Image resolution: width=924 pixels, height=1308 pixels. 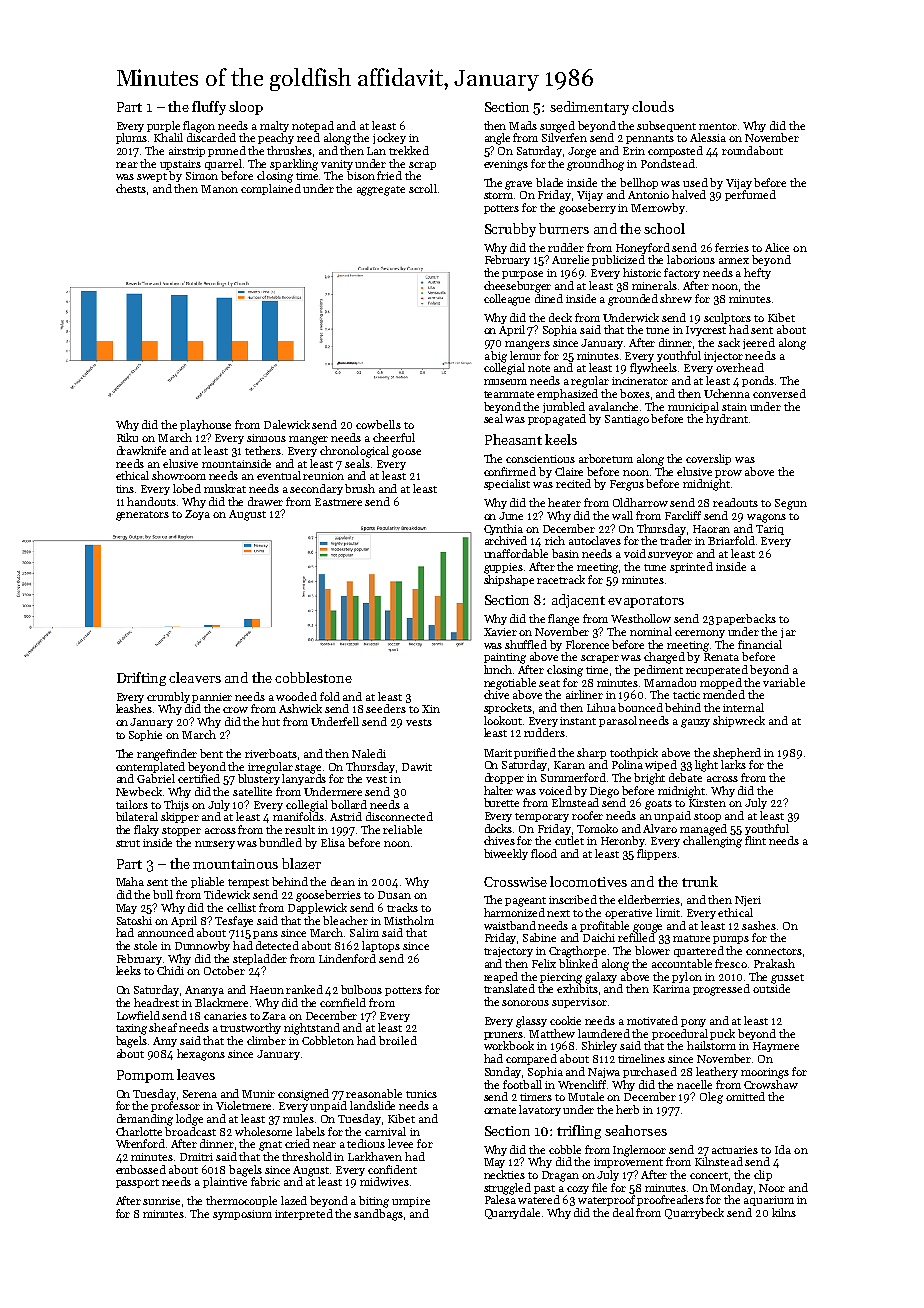 What do you see at coordinates (567, 394) in the screenshot?
I see `emphasized` at bounding box center [567, 394].
